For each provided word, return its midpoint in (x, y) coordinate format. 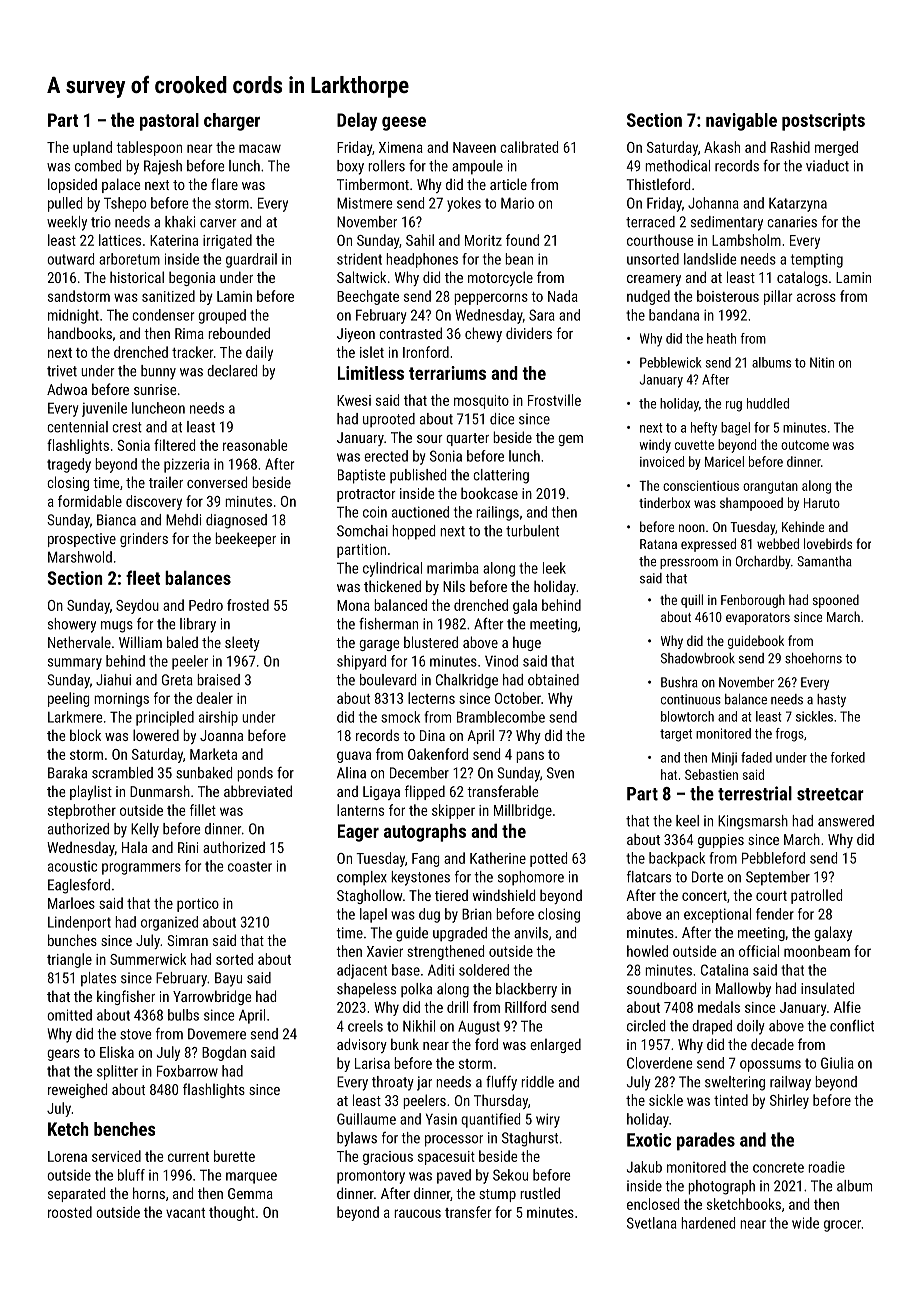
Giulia (837, 1063)
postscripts (823, 122)
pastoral (169, 122)
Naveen (474, 147)
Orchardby (763, 562)
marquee (251, 1178)
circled (646, 1026)
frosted (248, 605)
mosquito (481, 402)
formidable (90, 501)
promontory (371, 1177)
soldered (484, 970)
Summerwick (148, 959)
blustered (431, 642)
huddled (768, 403)
